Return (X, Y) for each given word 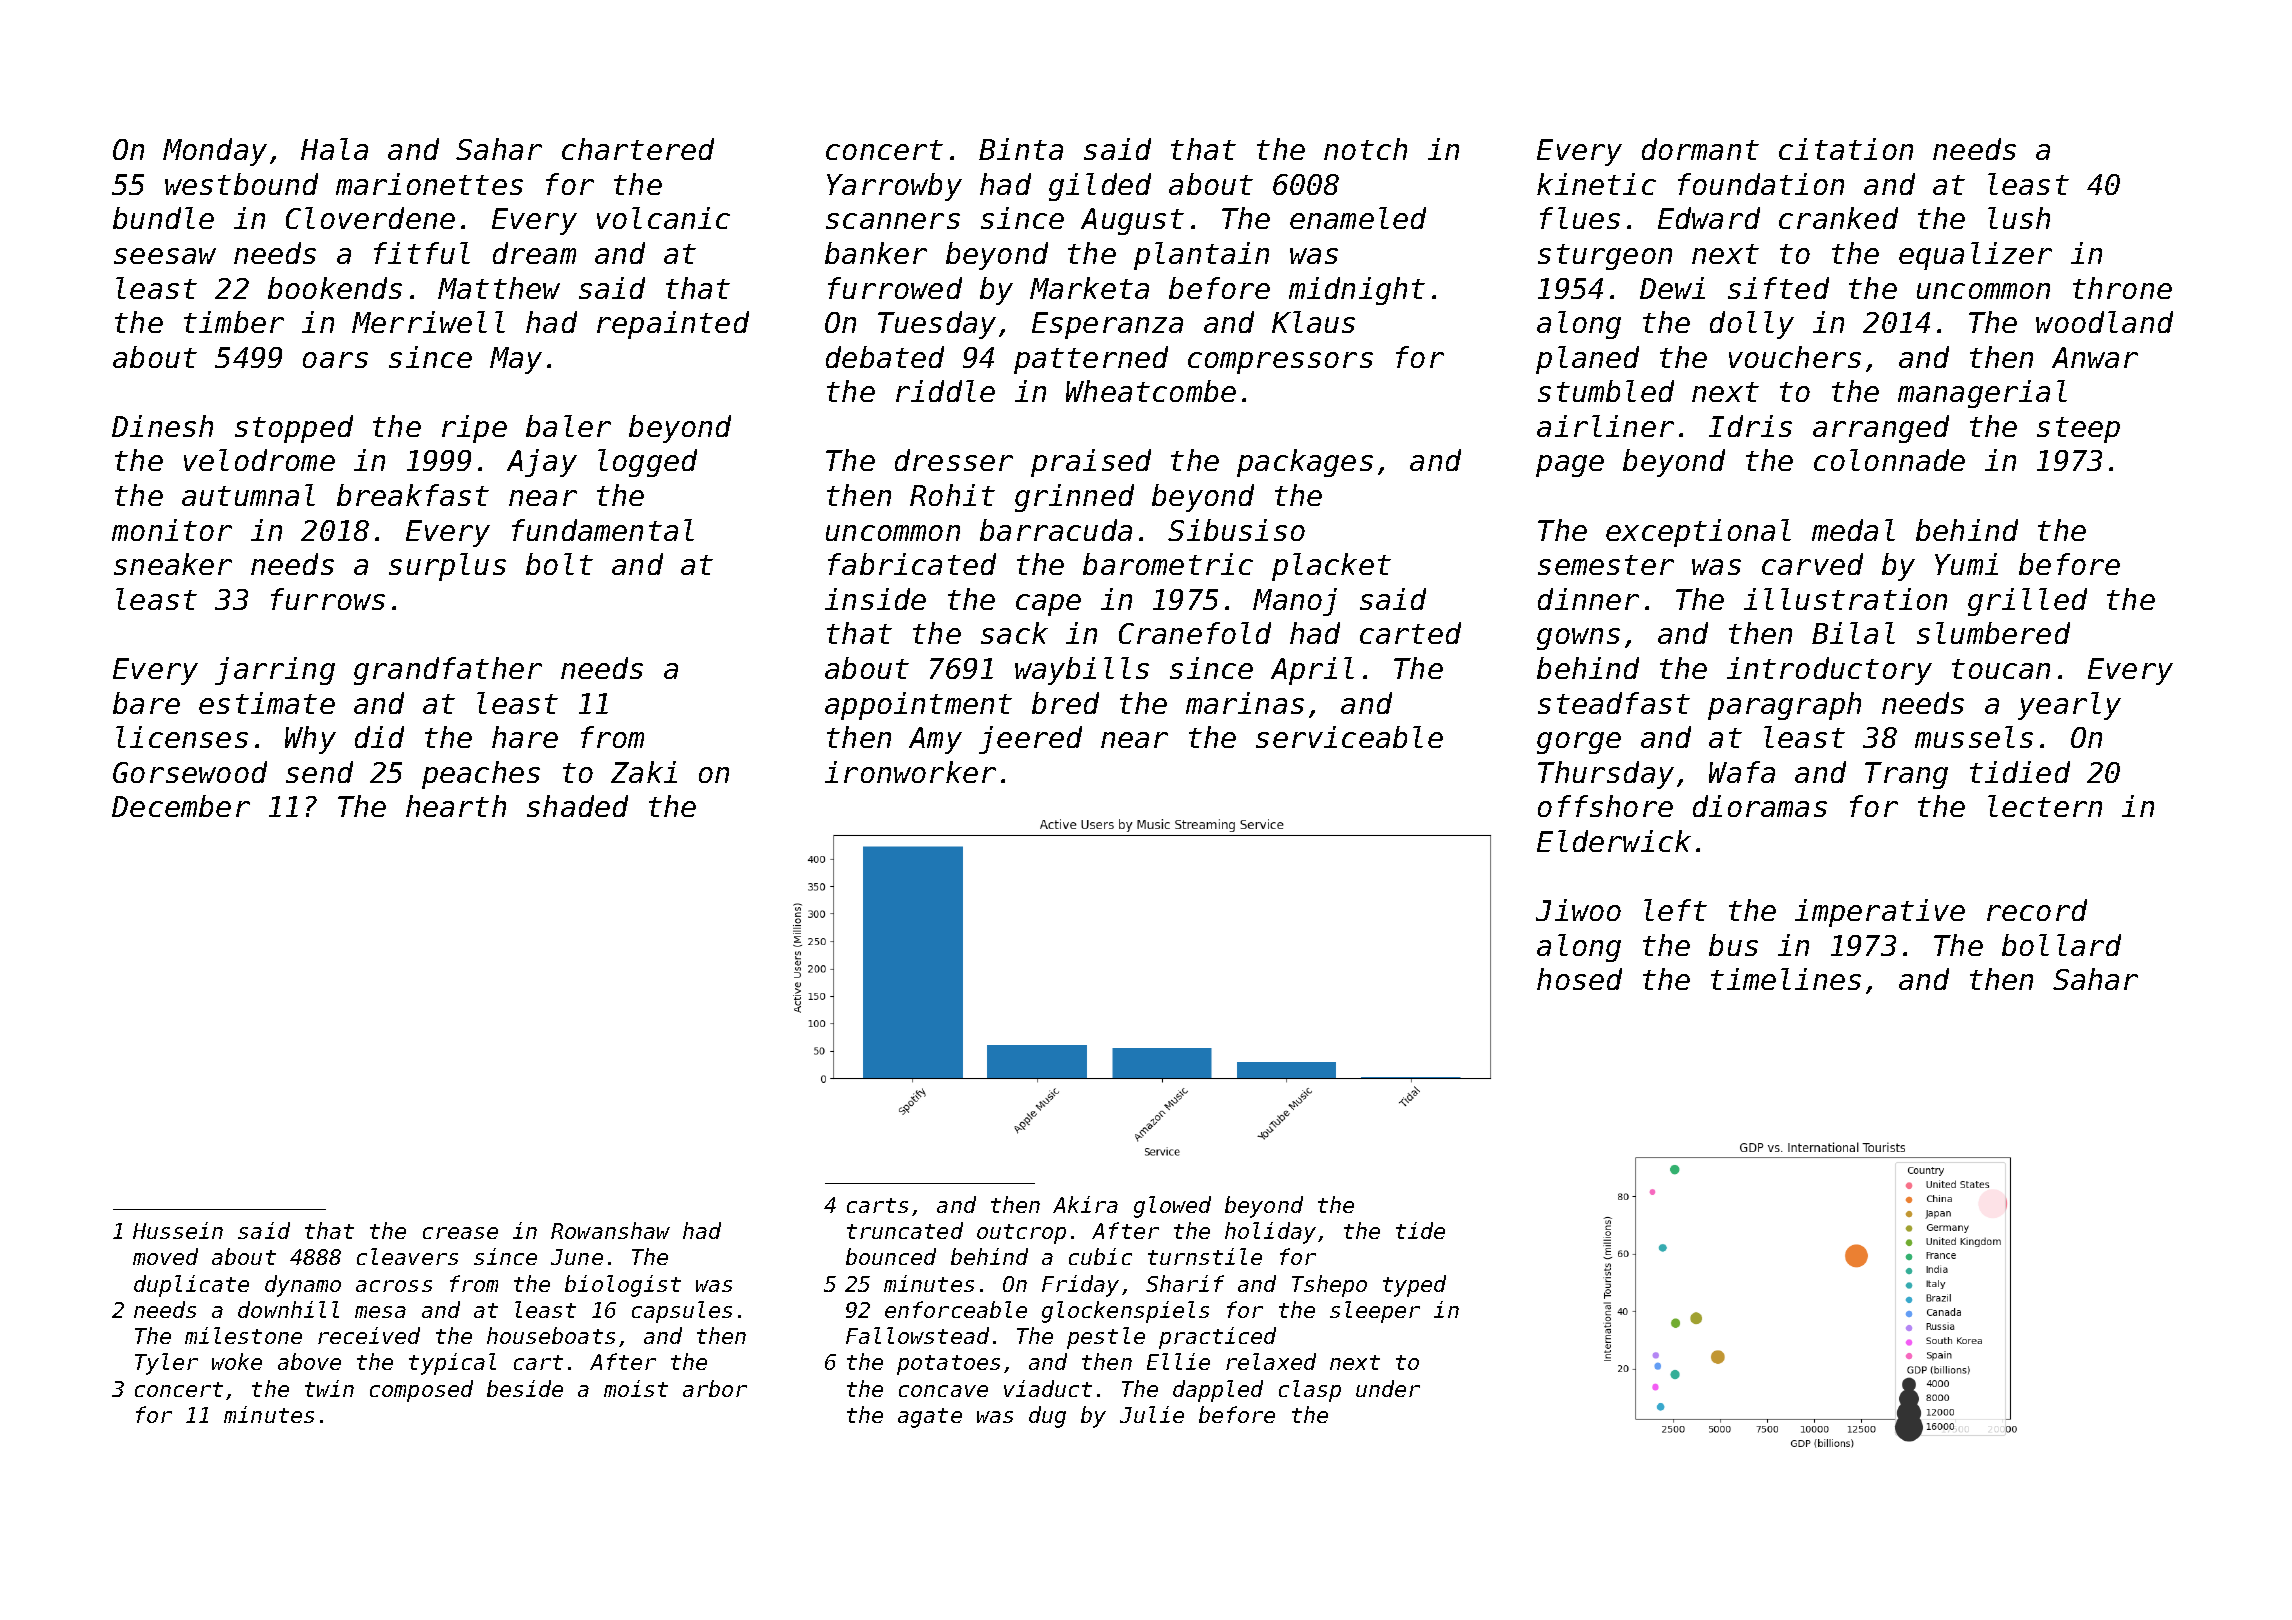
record (2037, 910)
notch (1365, 149)
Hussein (178, 1230)
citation (1846, 149)
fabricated (912, 564)
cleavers (407, 1256)
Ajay (542, 463)
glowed (1172, 1207)
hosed (1579, 979)
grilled (2027, 602)
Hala (334, 149)
